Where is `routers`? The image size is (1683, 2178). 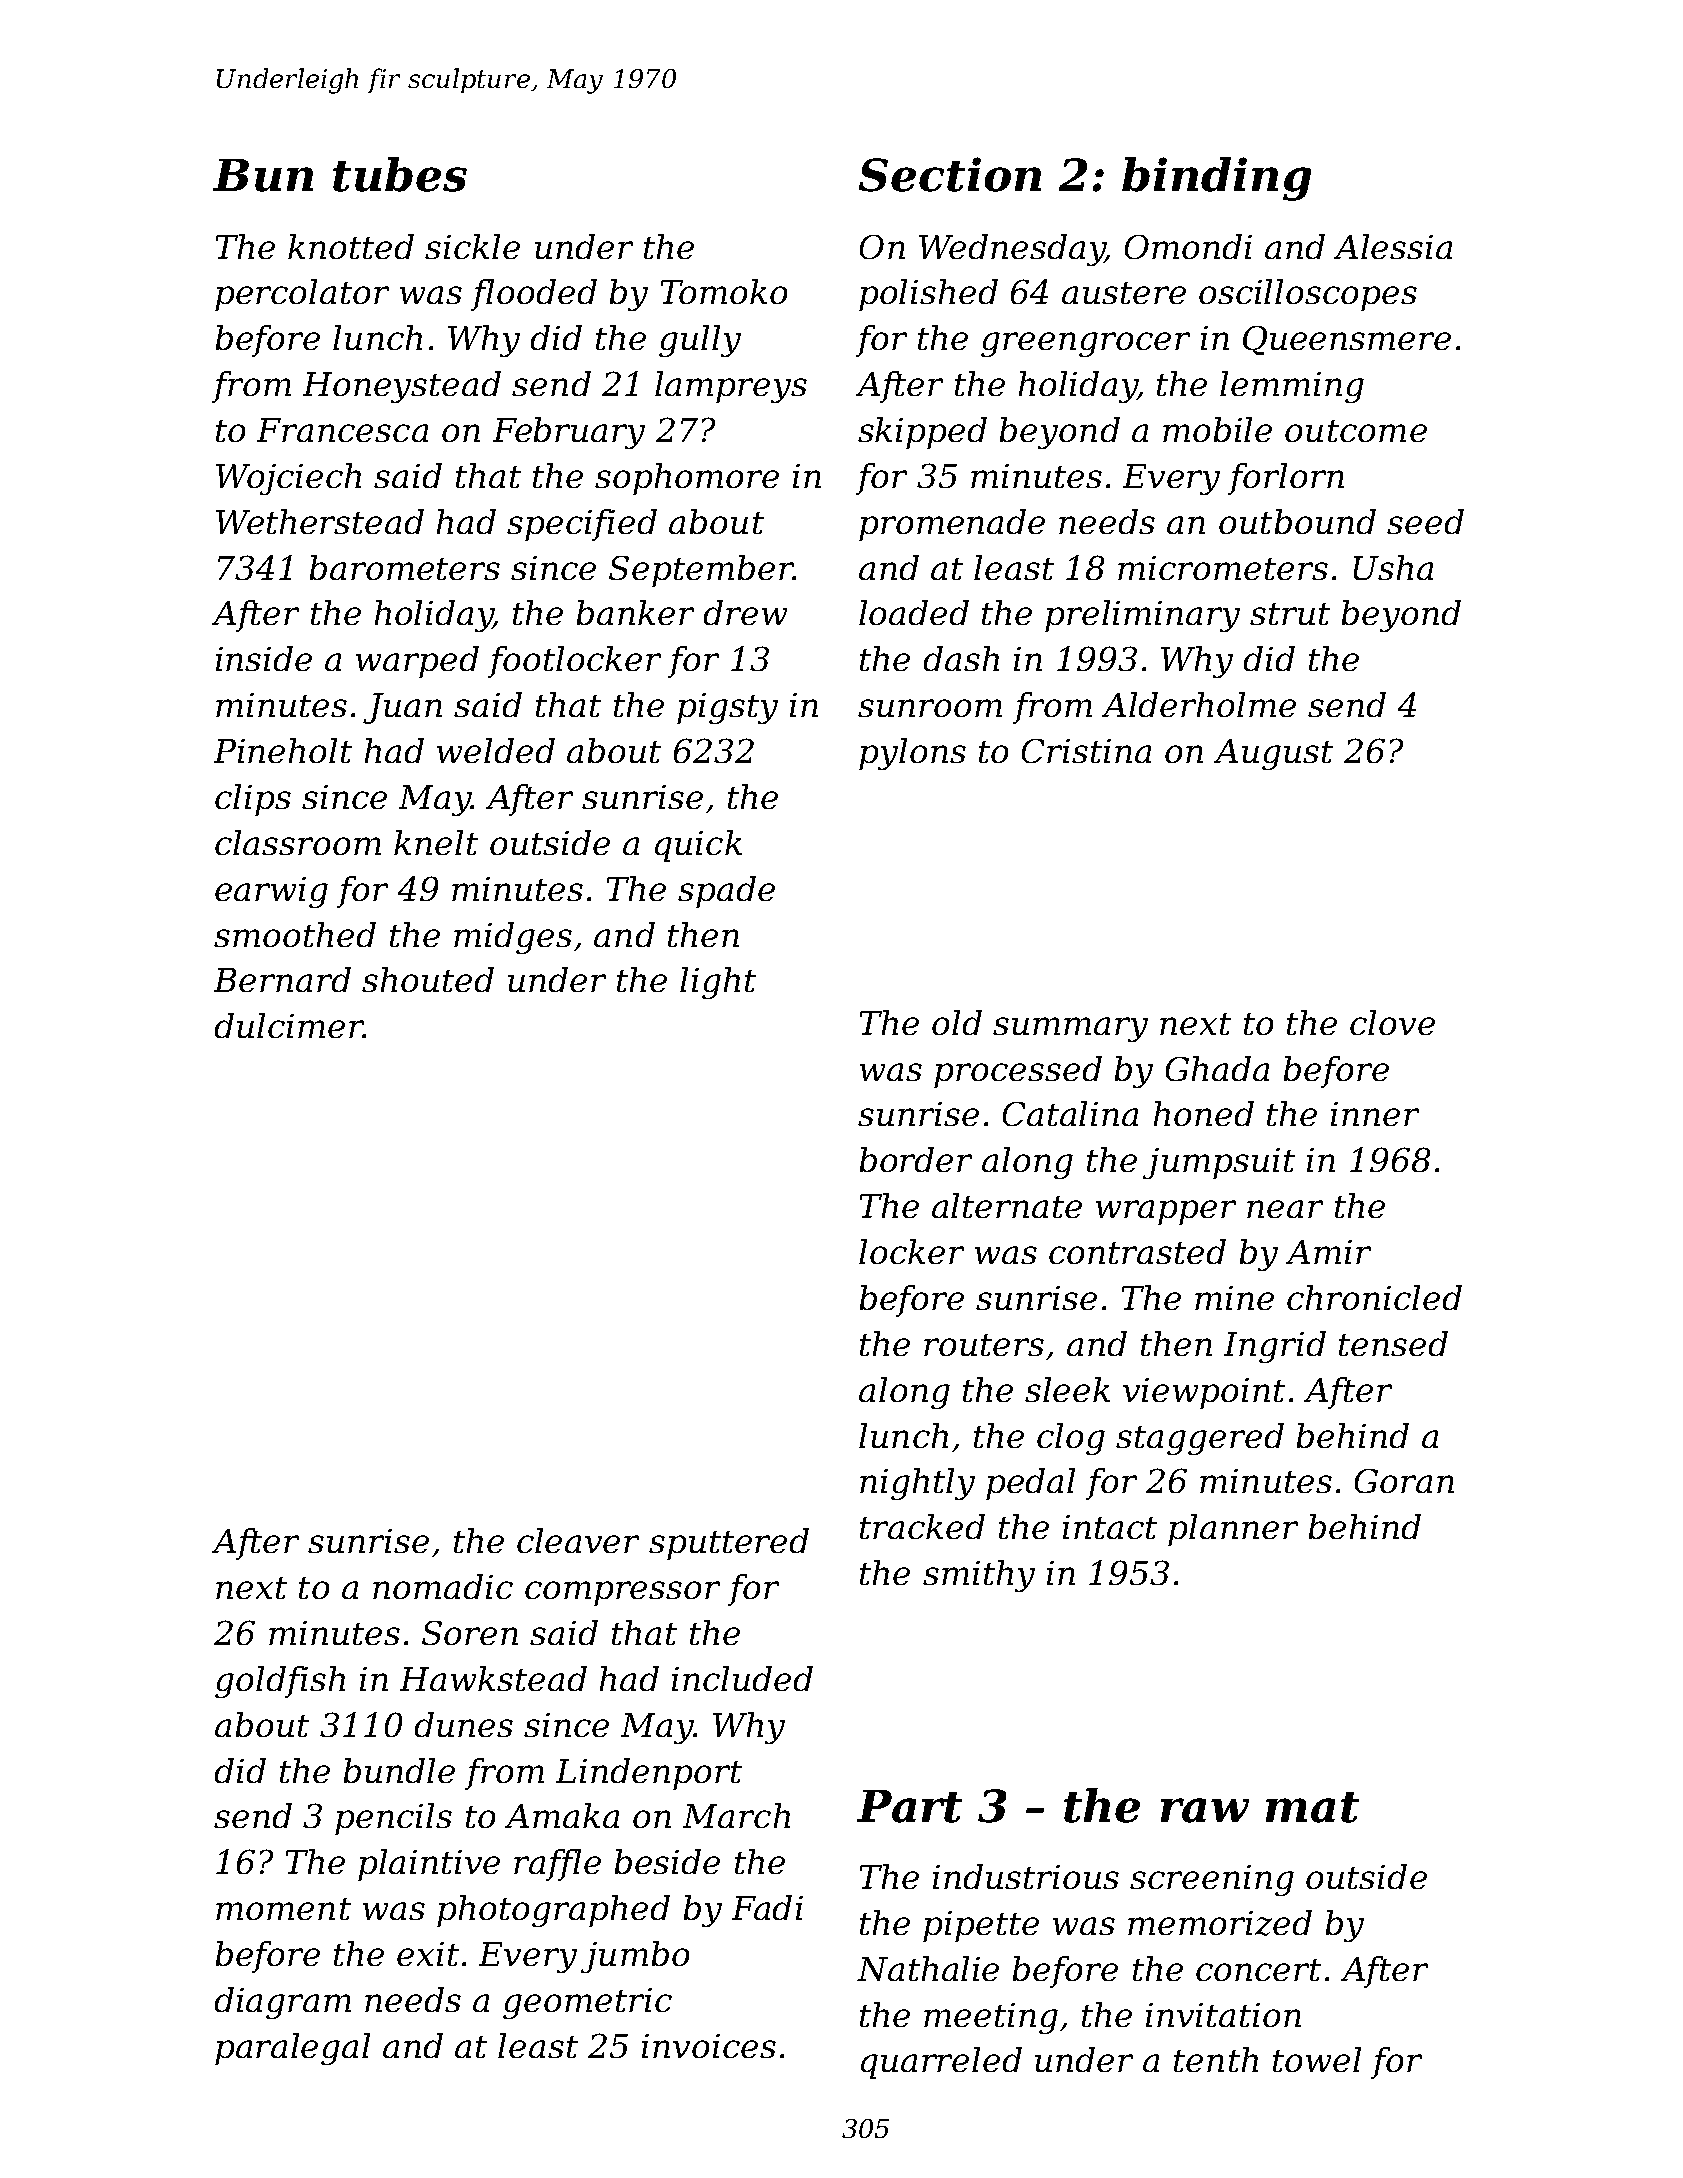
routers is located at coordinates (984, 1345).
